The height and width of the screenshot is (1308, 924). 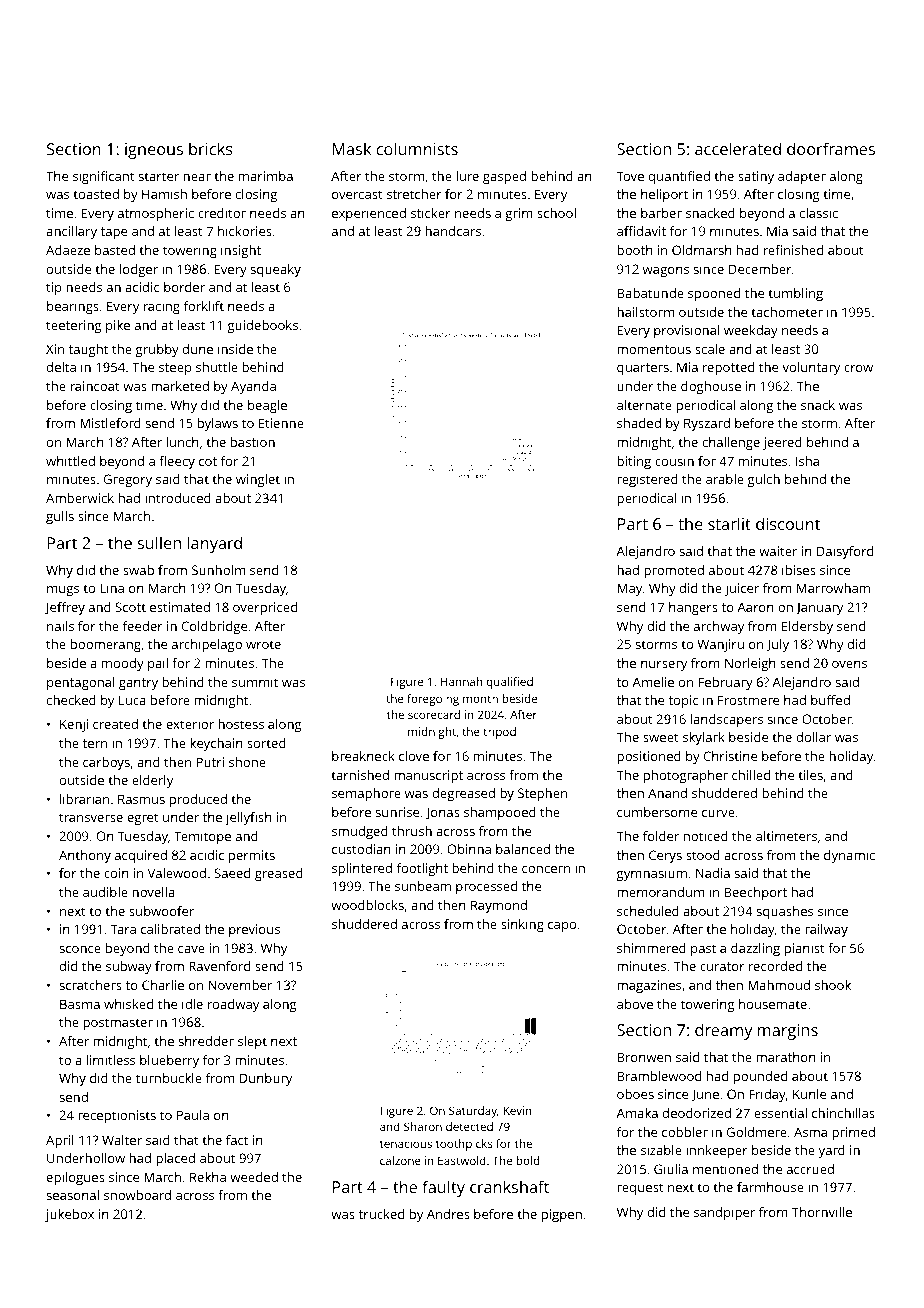 I want to click on igneous, so click(x=154, y=151).
